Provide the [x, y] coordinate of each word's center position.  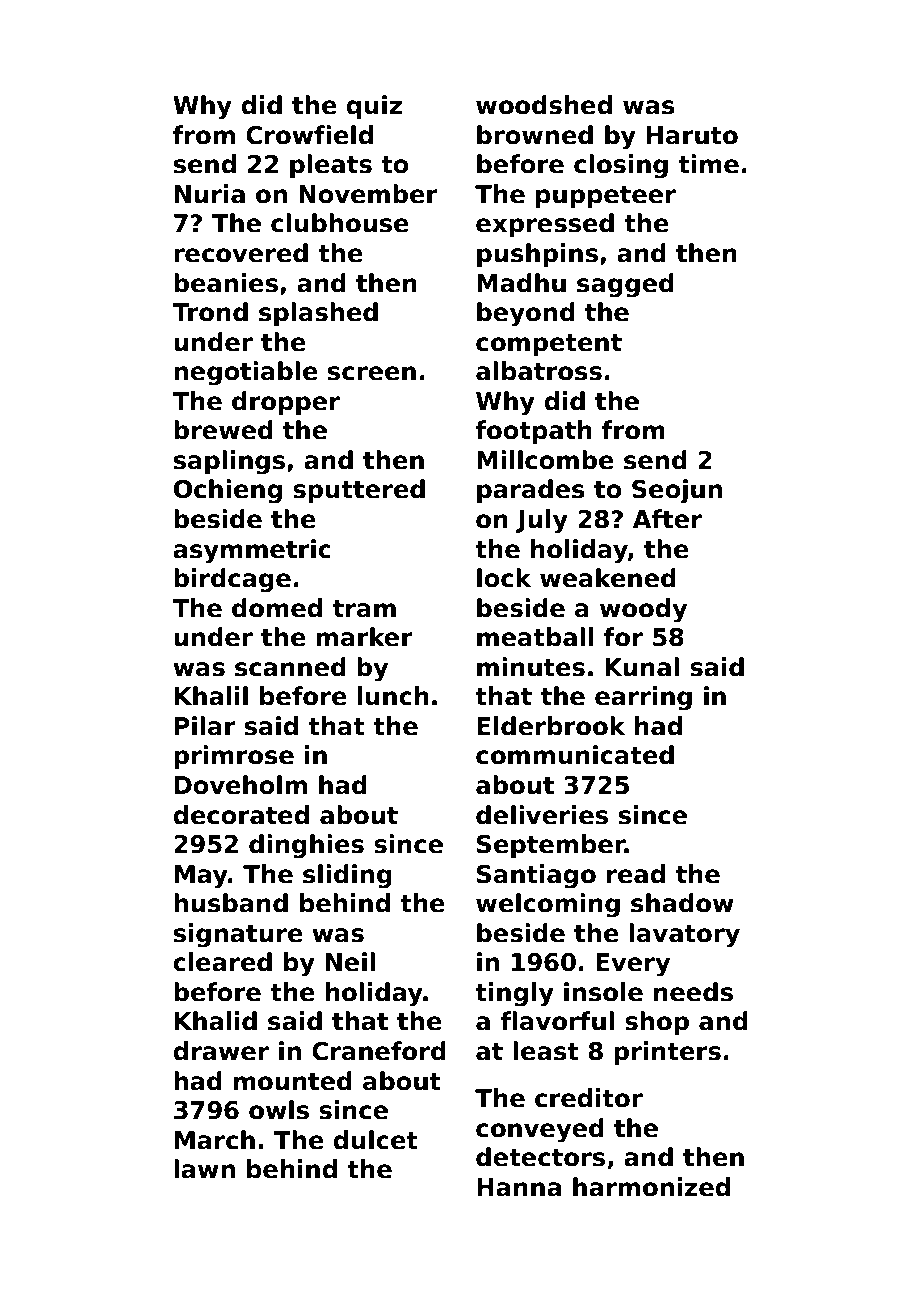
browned [535, 135]
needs [693, 992]
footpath [533, 432]
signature [238, 935]
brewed [223, 430]
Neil [350, 962]
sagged [625, 285]
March [215, 1140]
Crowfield [309, 135]
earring [643, 698]
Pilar [205, 726]
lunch [393, 696]
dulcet [375, 1140]
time [708, 164]
